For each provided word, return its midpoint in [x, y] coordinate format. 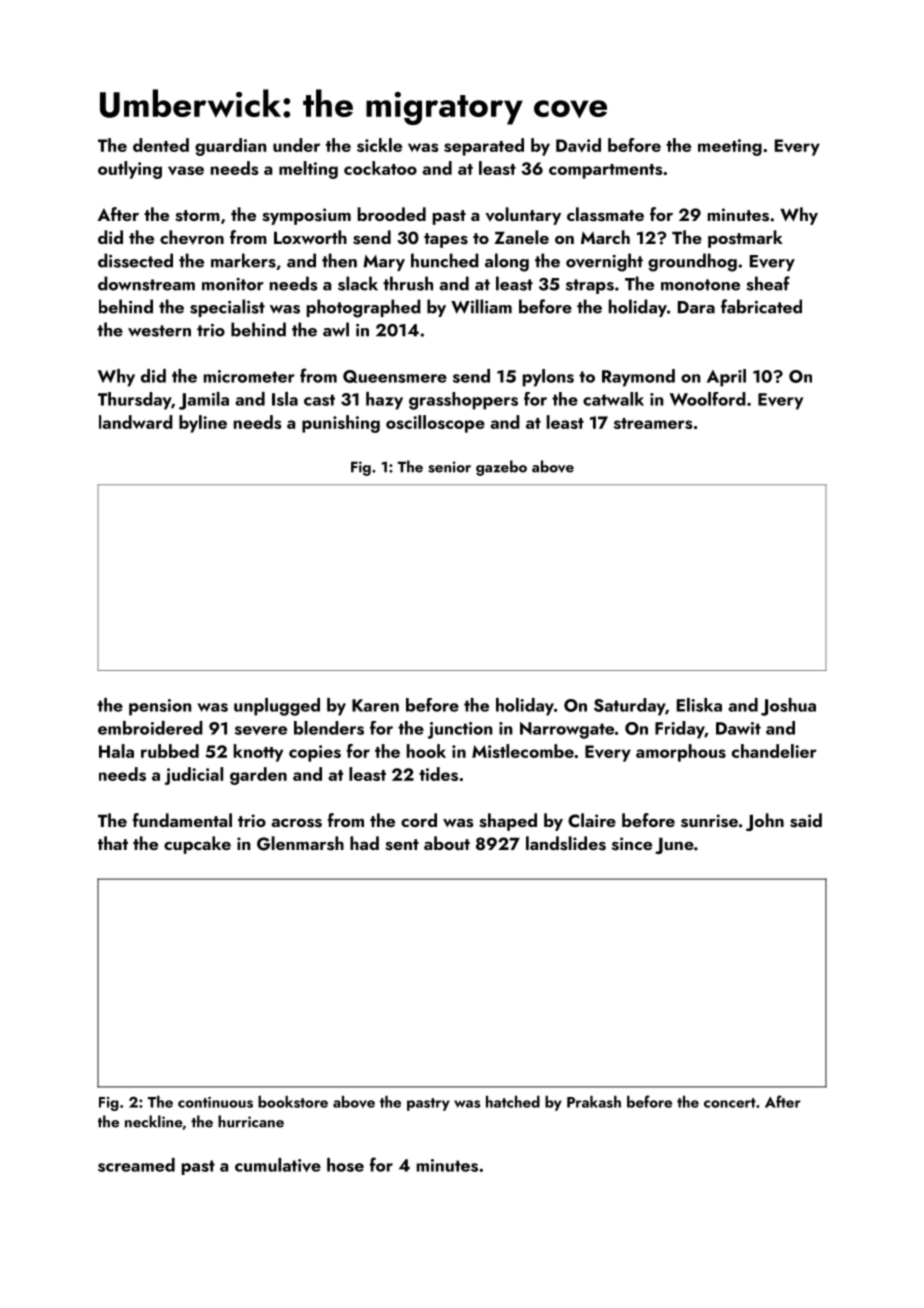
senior [449, 467]
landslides [566, 843]
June [674, 846]
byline [203, 424]
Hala [116, 751]
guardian [231, 147]
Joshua [788, 707]
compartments [606, 171]
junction [460, 730]
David [578, 145]
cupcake [197, 845]
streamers [653, 423]
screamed [136, 1165]
